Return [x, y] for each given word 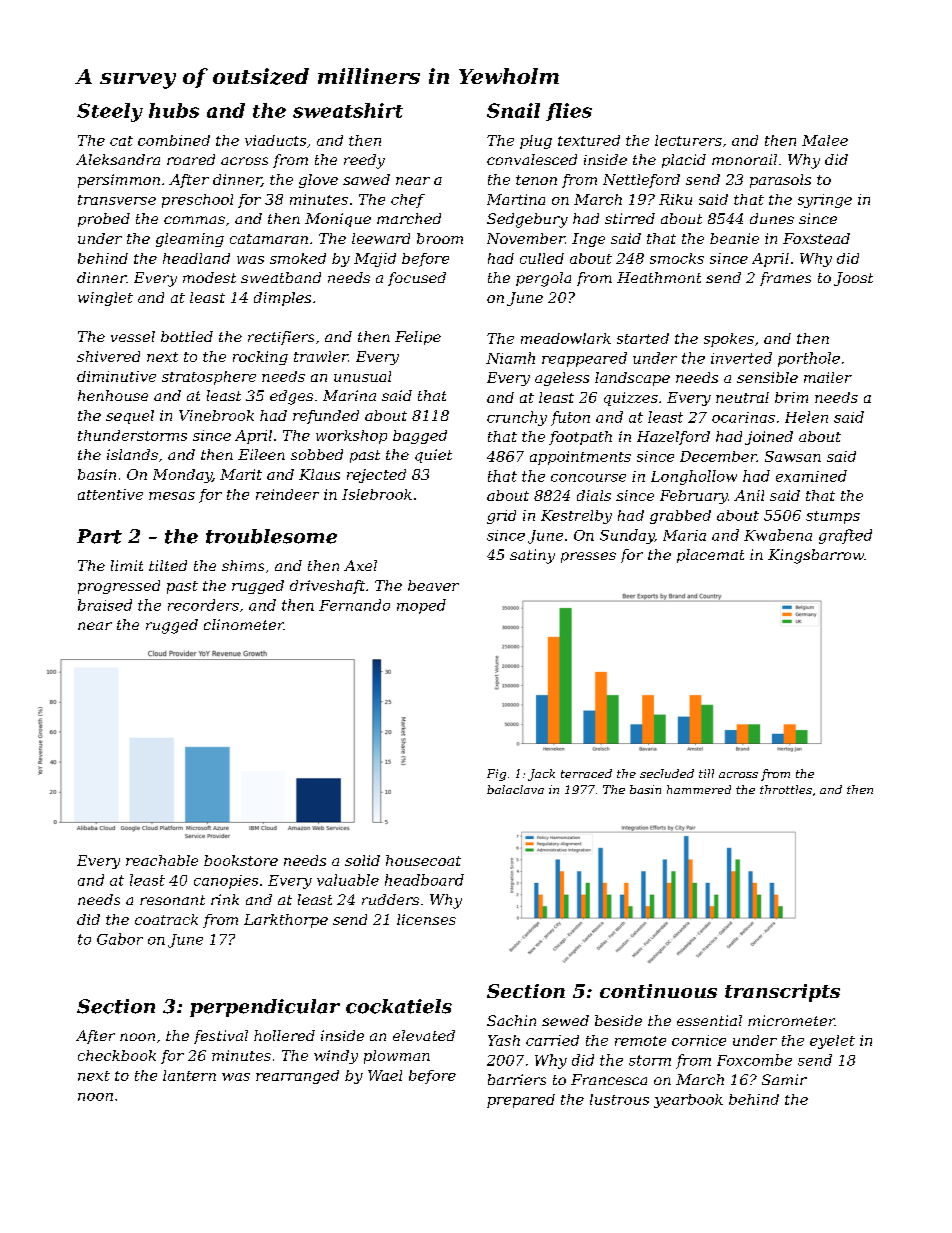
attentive [110, 494]
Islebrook [377, 494]
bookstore [241, 860]
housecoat [423, 860]
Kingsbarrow [816, 556]
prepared [521, 1101]
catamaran [269, 239]
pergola [543, 279]
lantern [189, 1075]
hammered [699, 789]
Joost [853, 279]
